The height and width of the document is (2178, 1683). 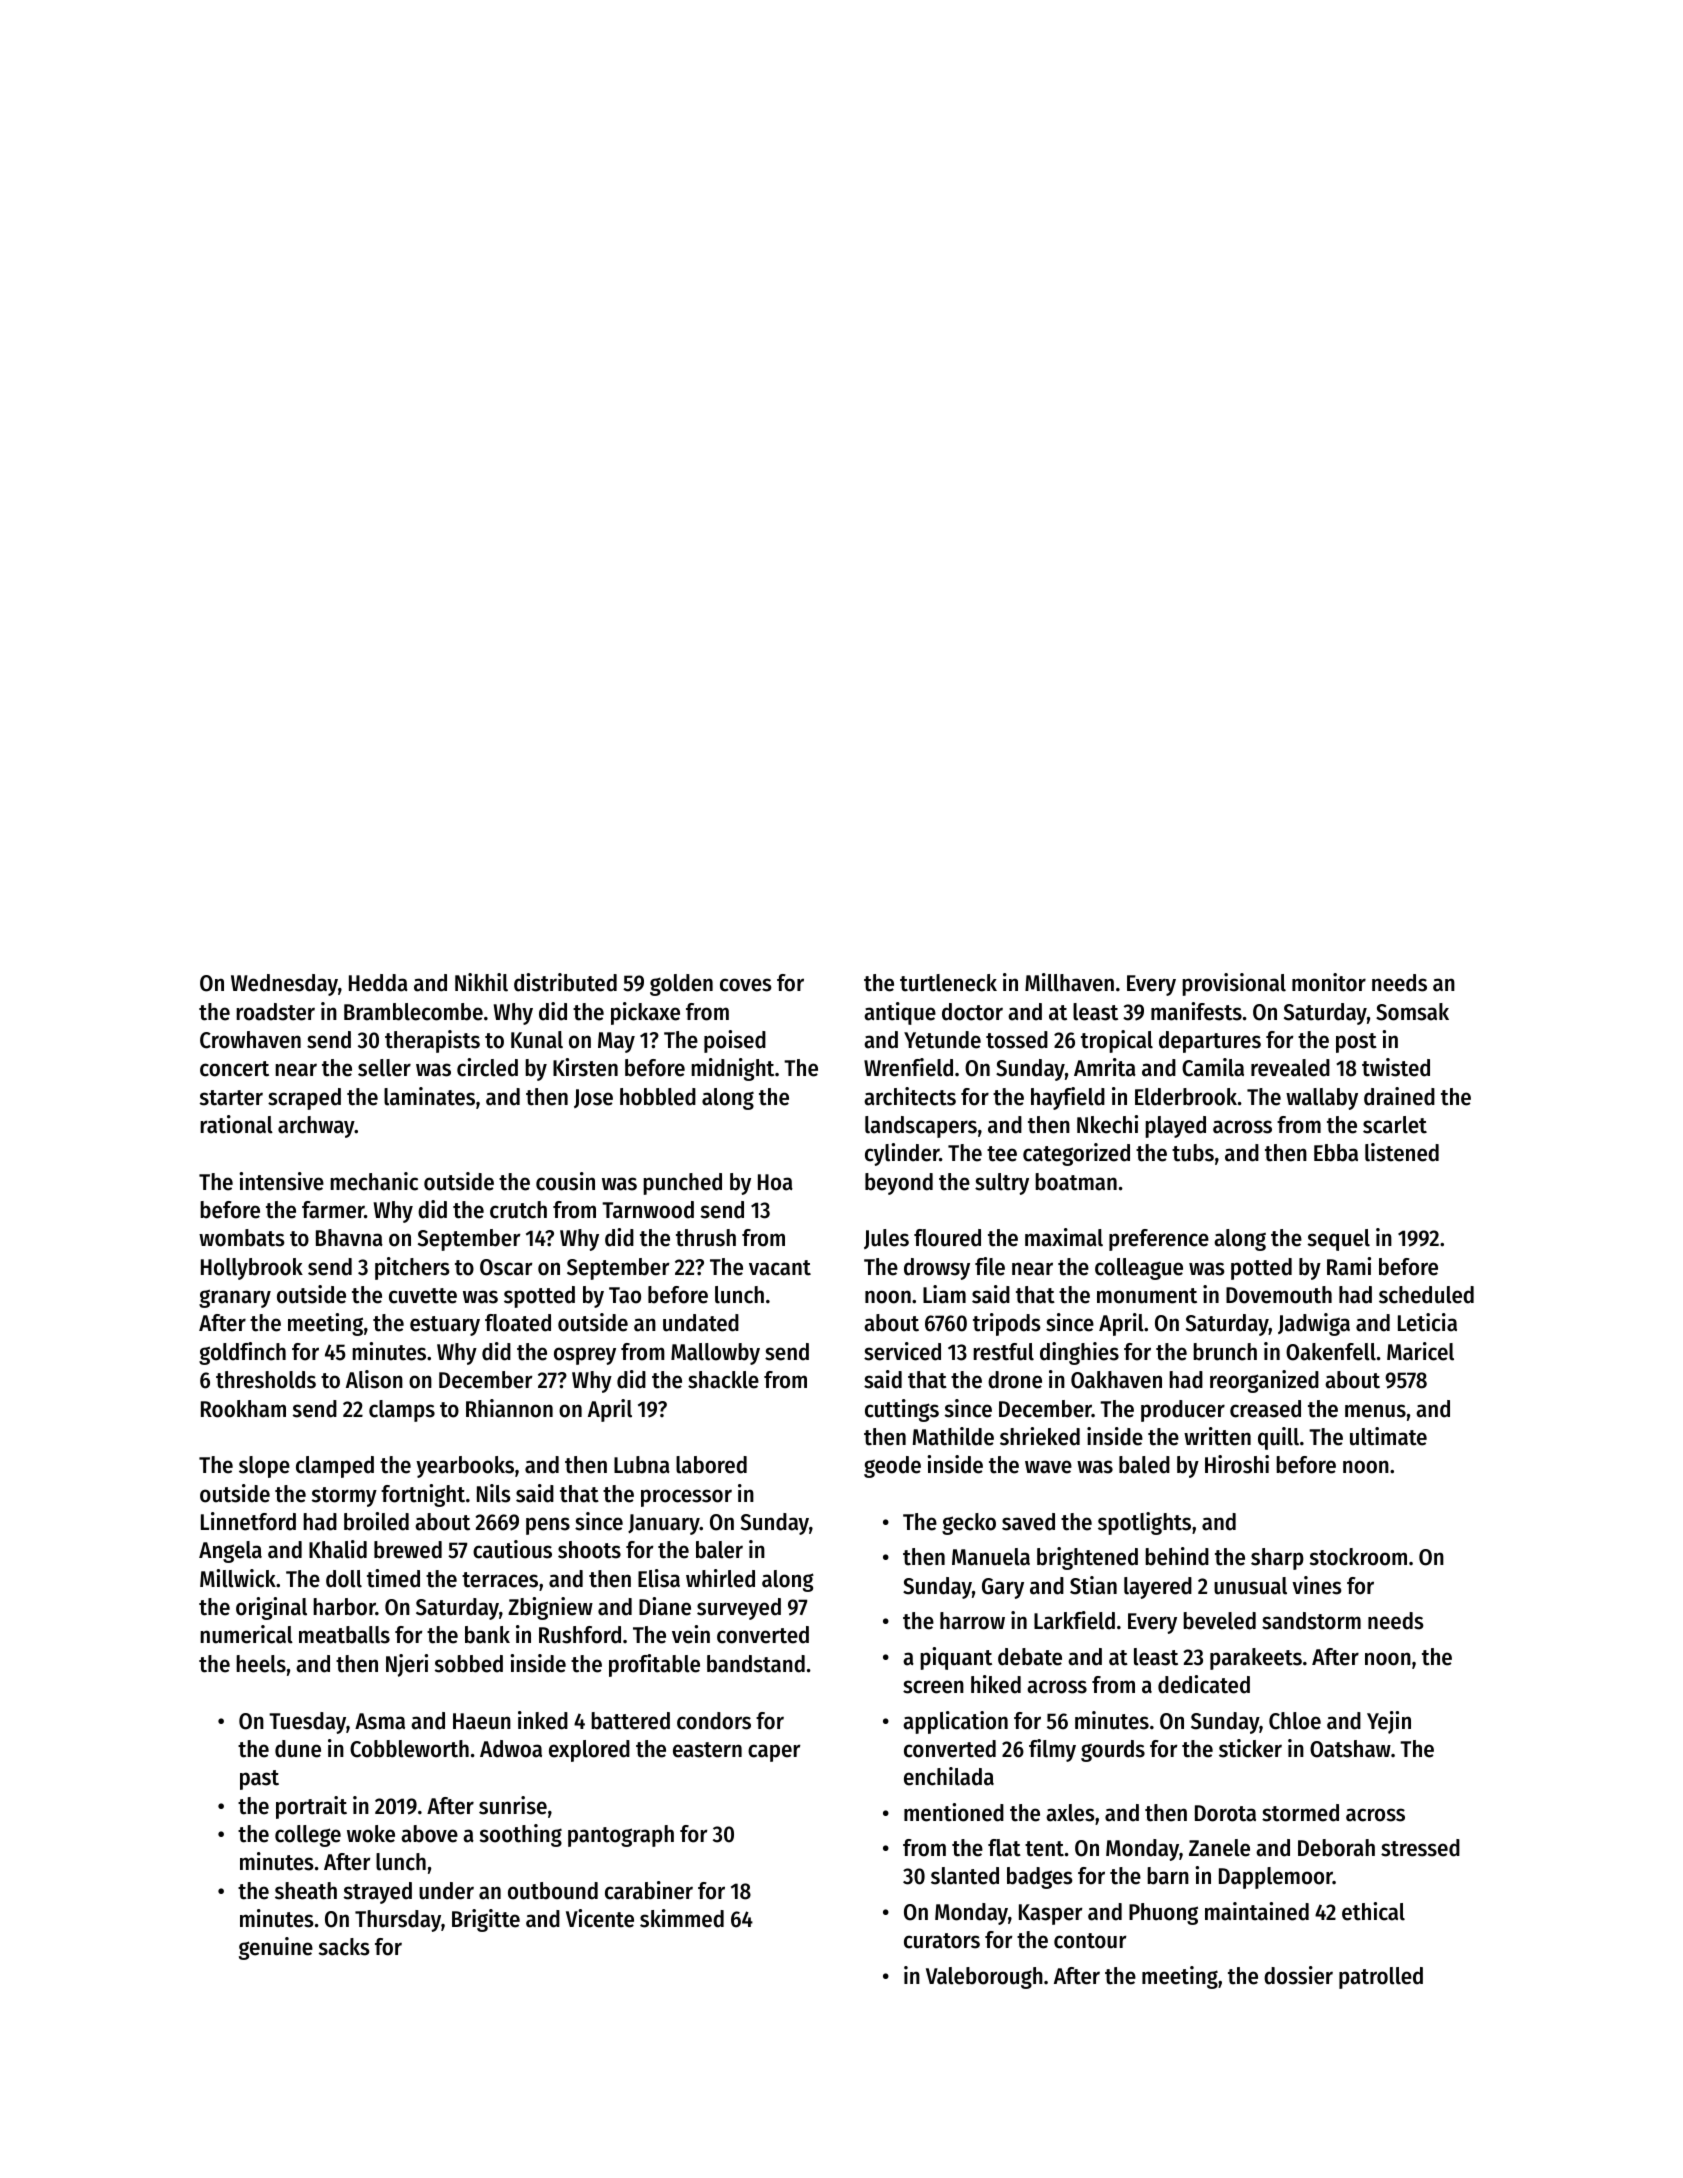 I want to click on Kunal, so click(x=537, y=1040).
